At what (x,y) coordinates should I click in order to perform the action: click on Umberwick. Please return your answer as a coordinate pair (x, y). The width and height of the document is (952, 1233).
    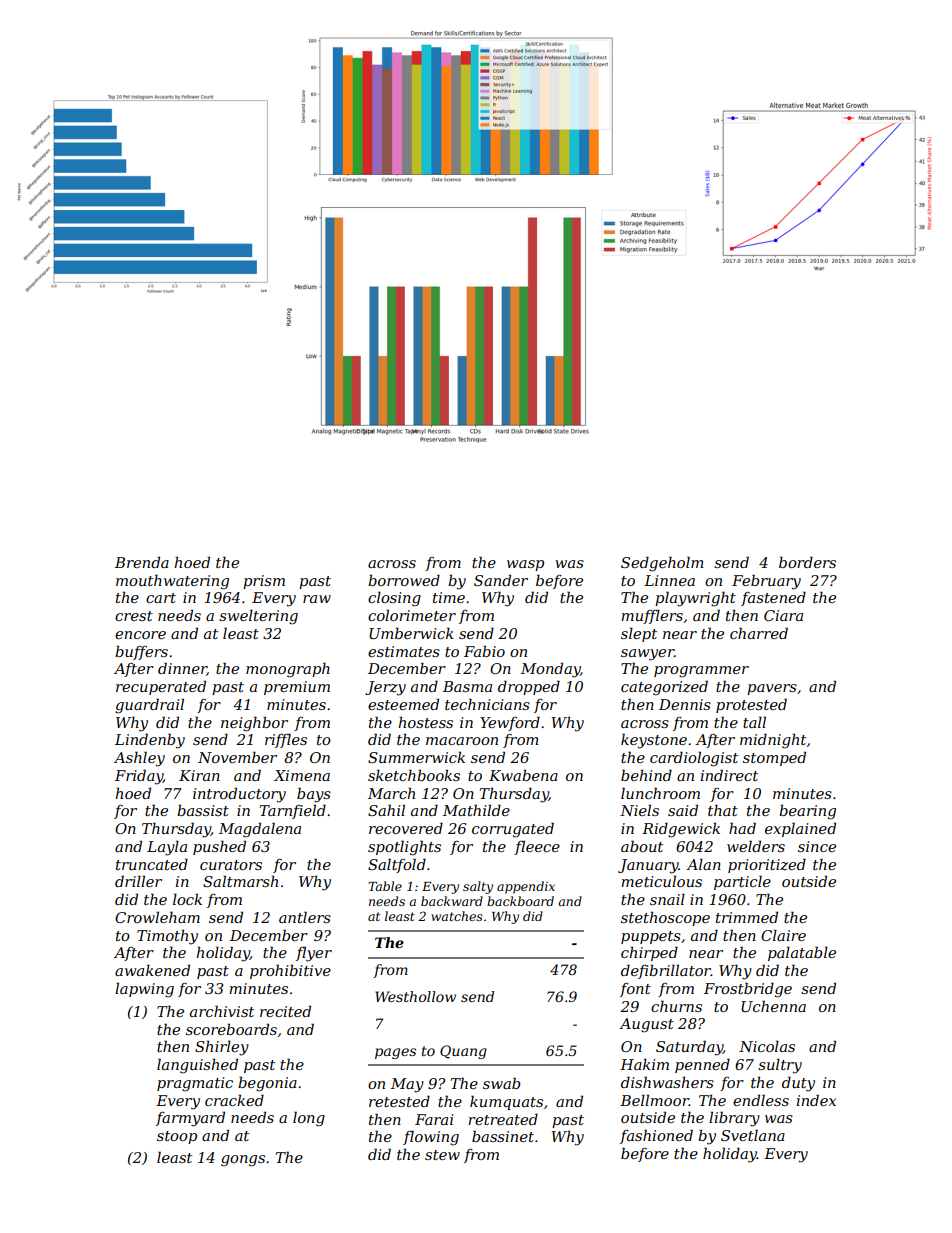
    Looking at the image, I should click on (411, 633).
